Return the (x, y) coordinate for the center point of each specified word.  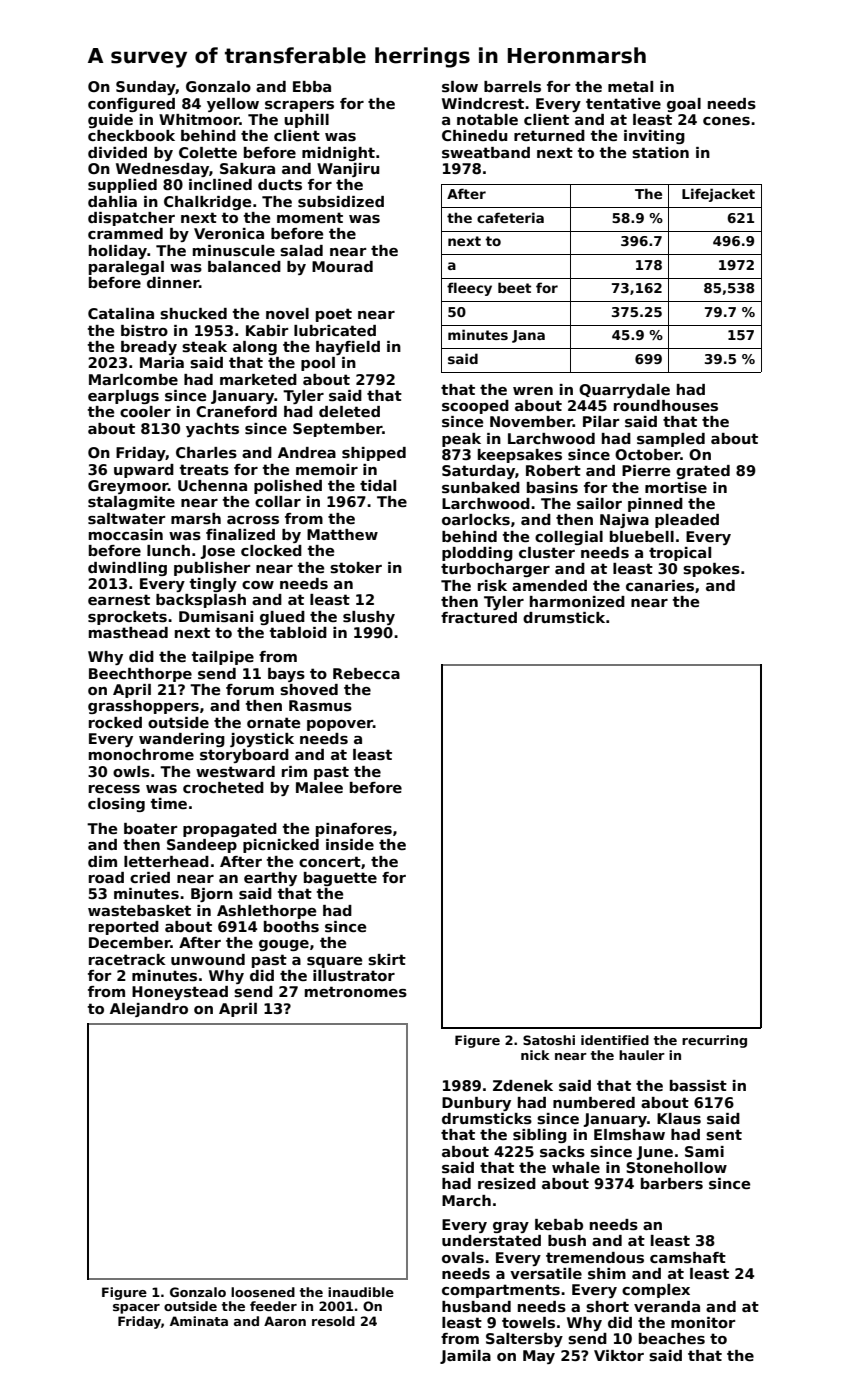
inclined (220, 184)
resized (507, 1183)
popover (340, 725)
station (660, 152)
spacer (136, 1309)
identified (615, 1040)
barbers (672, 1183)
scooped (475, 407)
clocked (271, 550)
